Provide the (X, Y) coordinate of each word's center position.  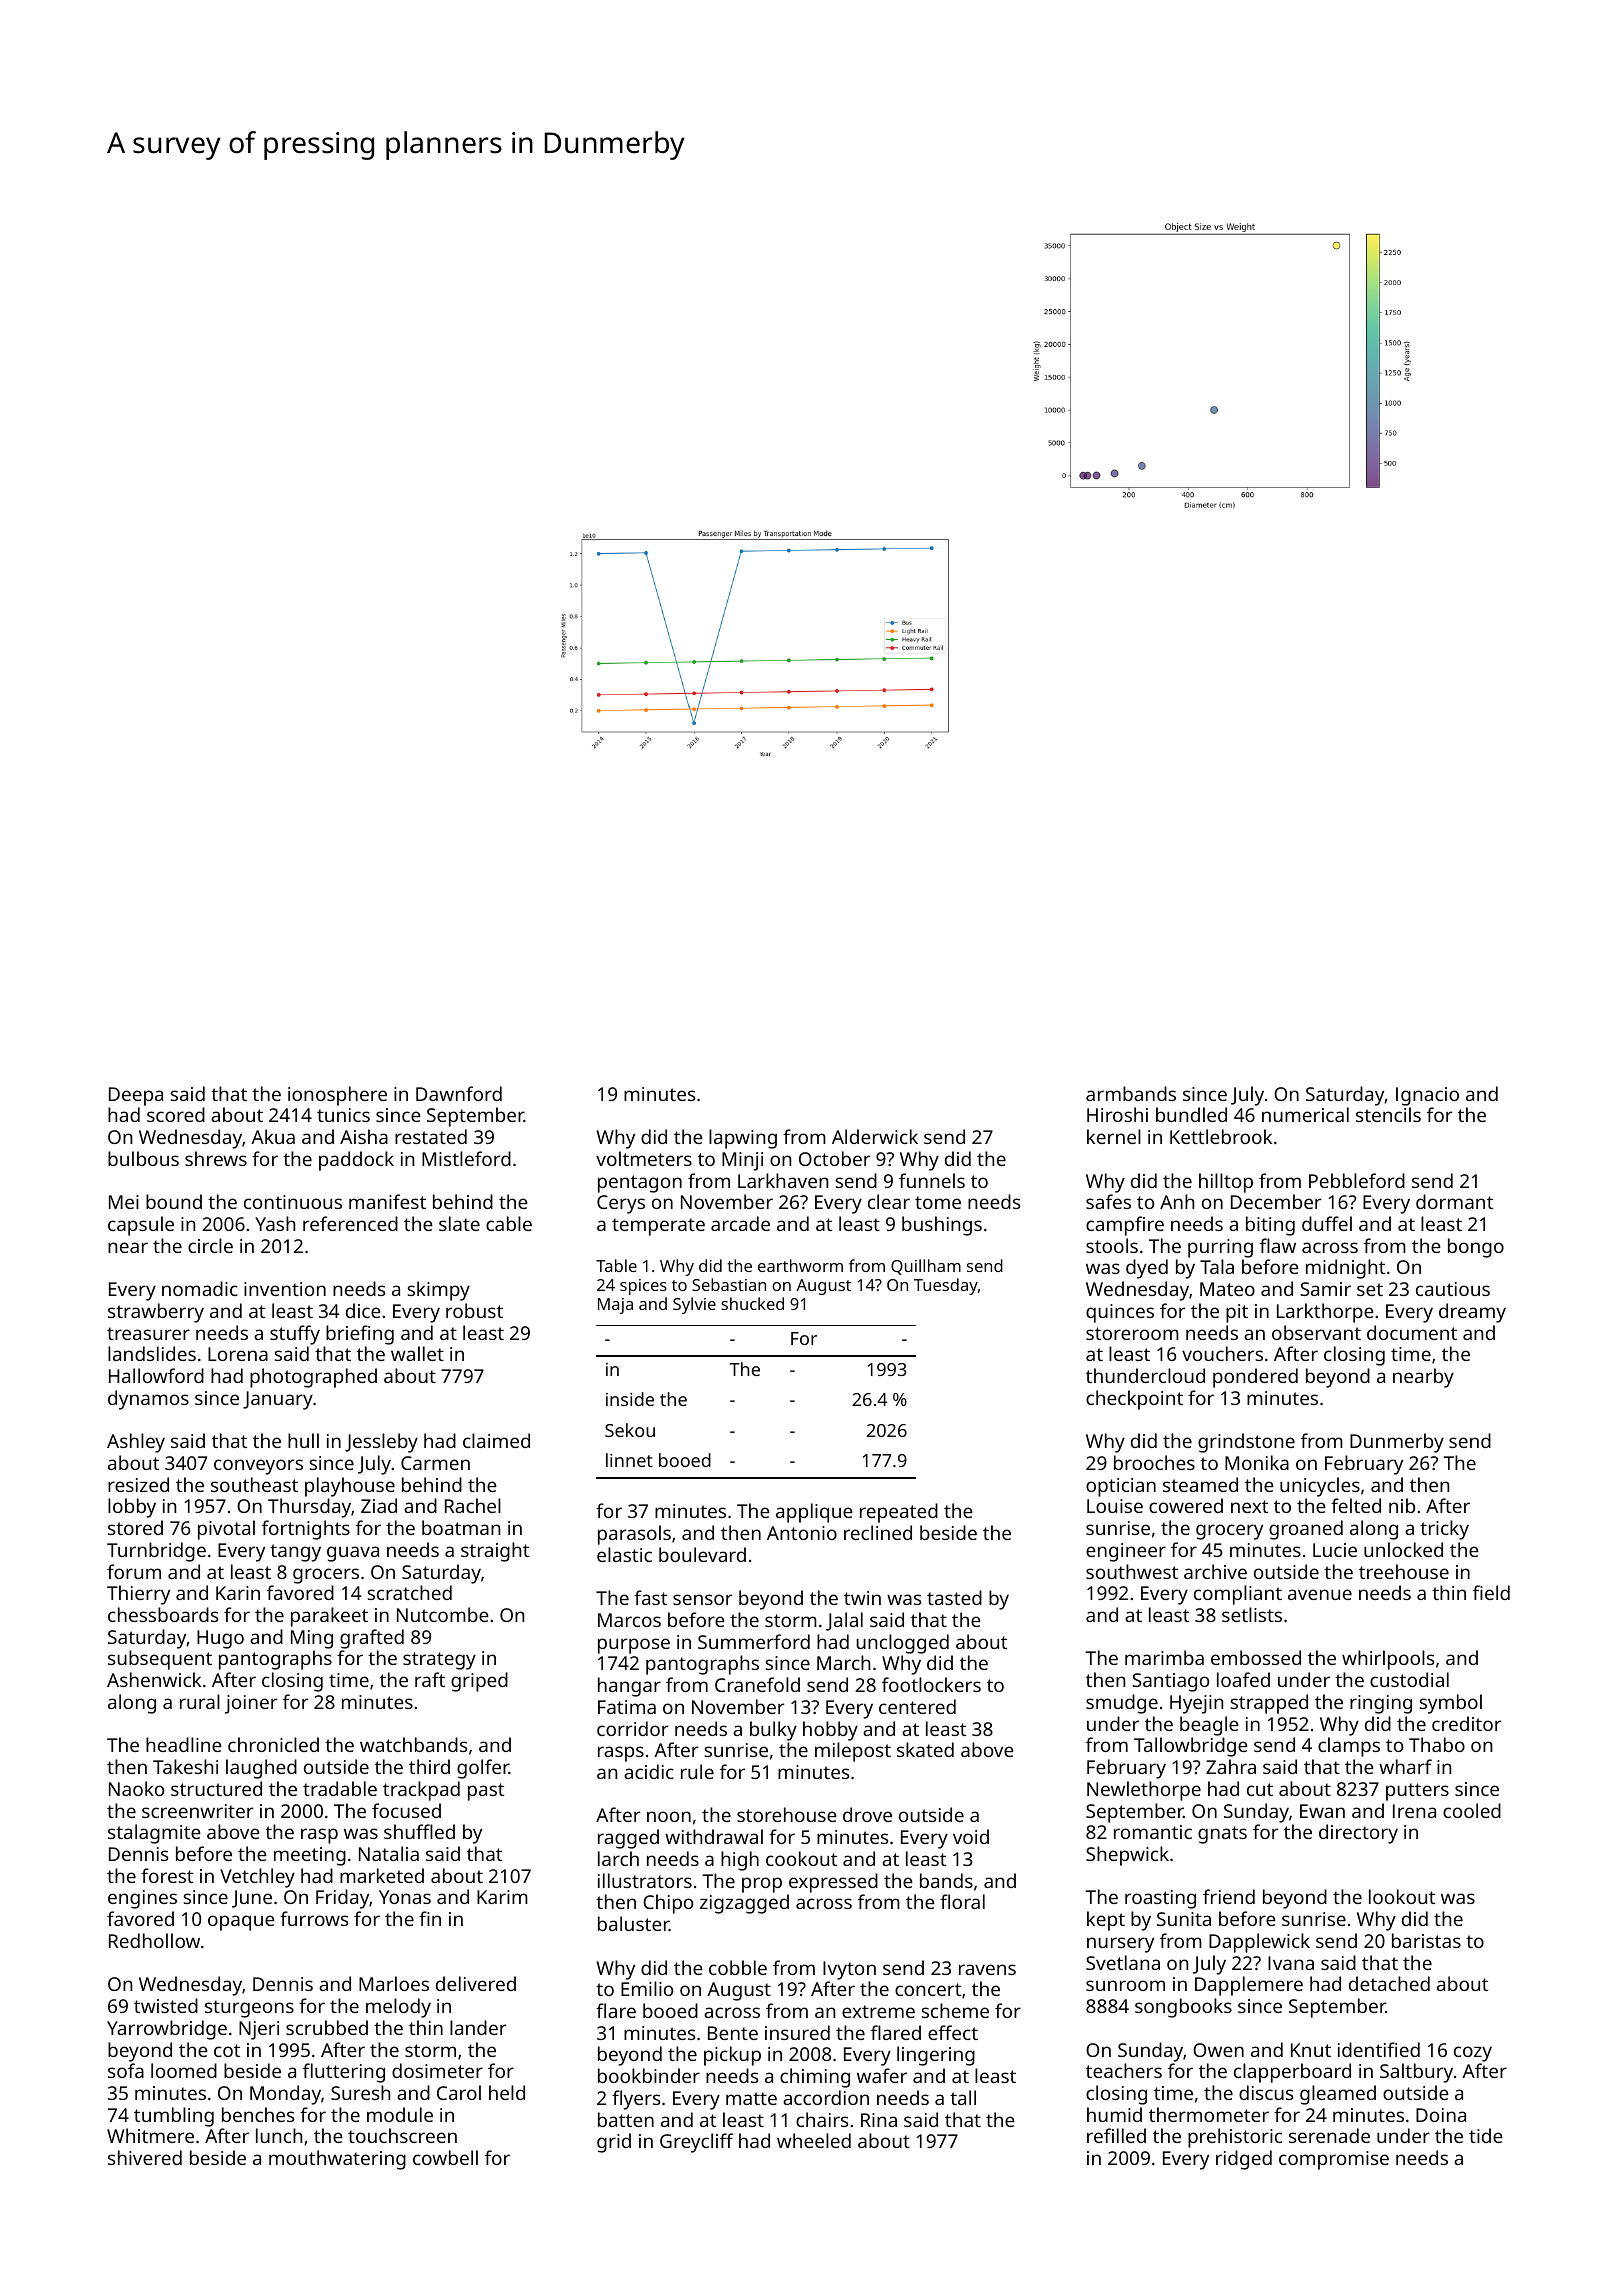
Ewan (1322, 1811)
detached (1389, 1983)
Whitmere (150, 2135)
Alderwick (875, 1136)
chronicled (273, 1744)
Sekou (630, 1430)
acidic (649, 1771)
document (1412, 1332)
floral (962, 1901)
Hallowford (156, 1375)
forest (167, 1875)
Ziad (379, 1505)
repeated (899, 1513)
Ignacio (1427, 1096)
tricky (1444, 1530)
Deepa (136, 1096)
